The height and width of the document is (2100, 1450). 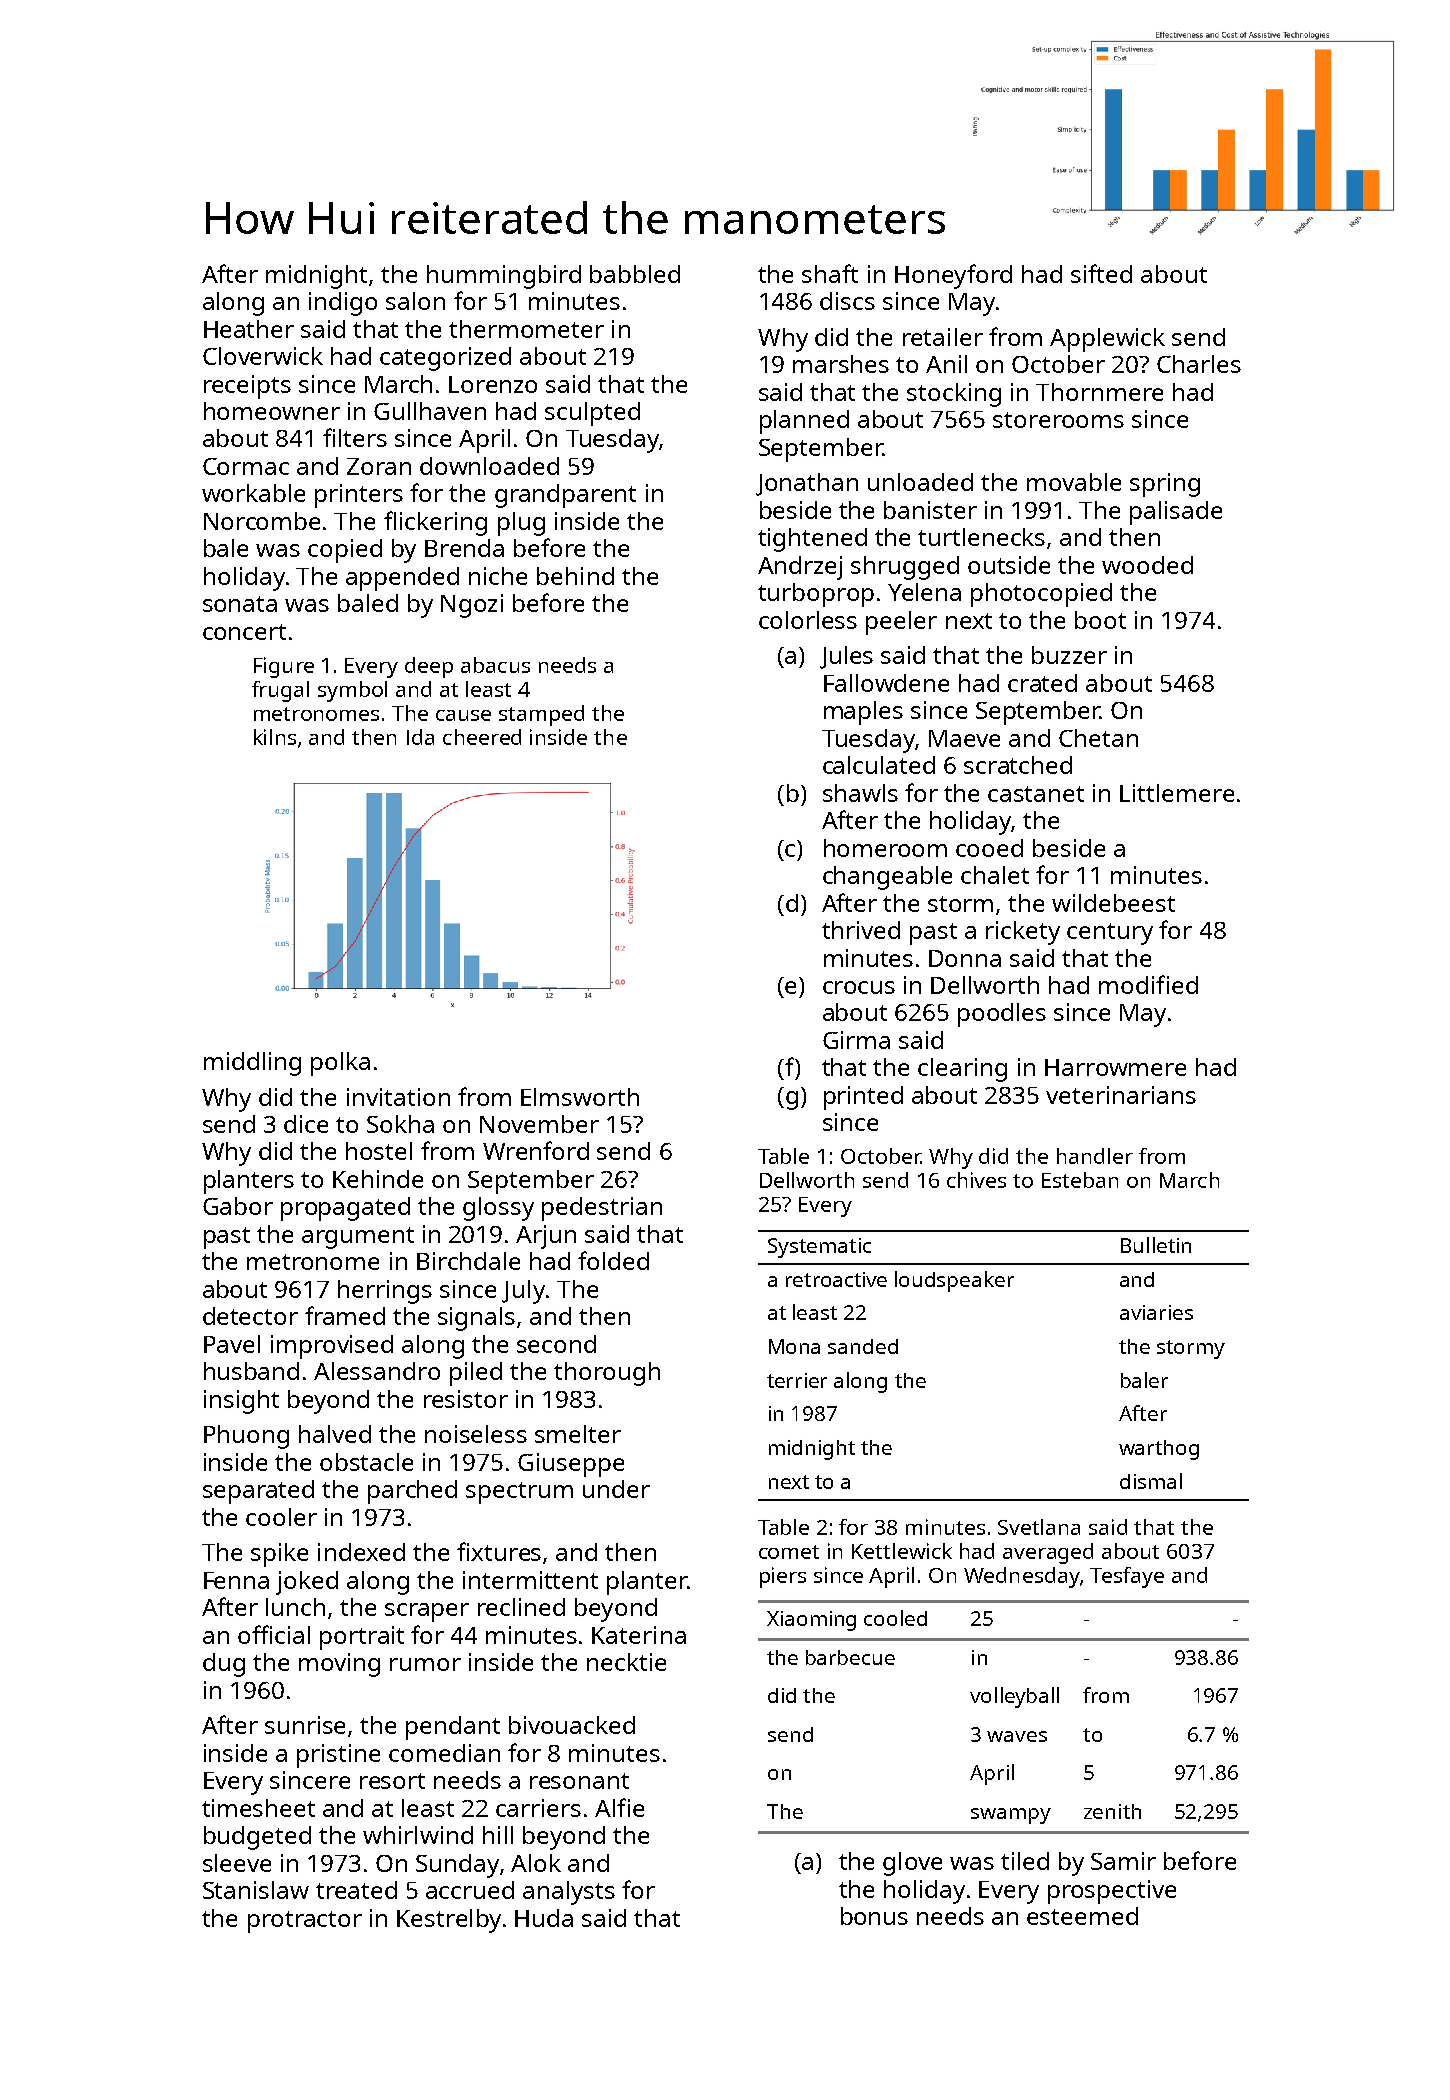 I want to click on middling, so click(x=252, y=1064).
